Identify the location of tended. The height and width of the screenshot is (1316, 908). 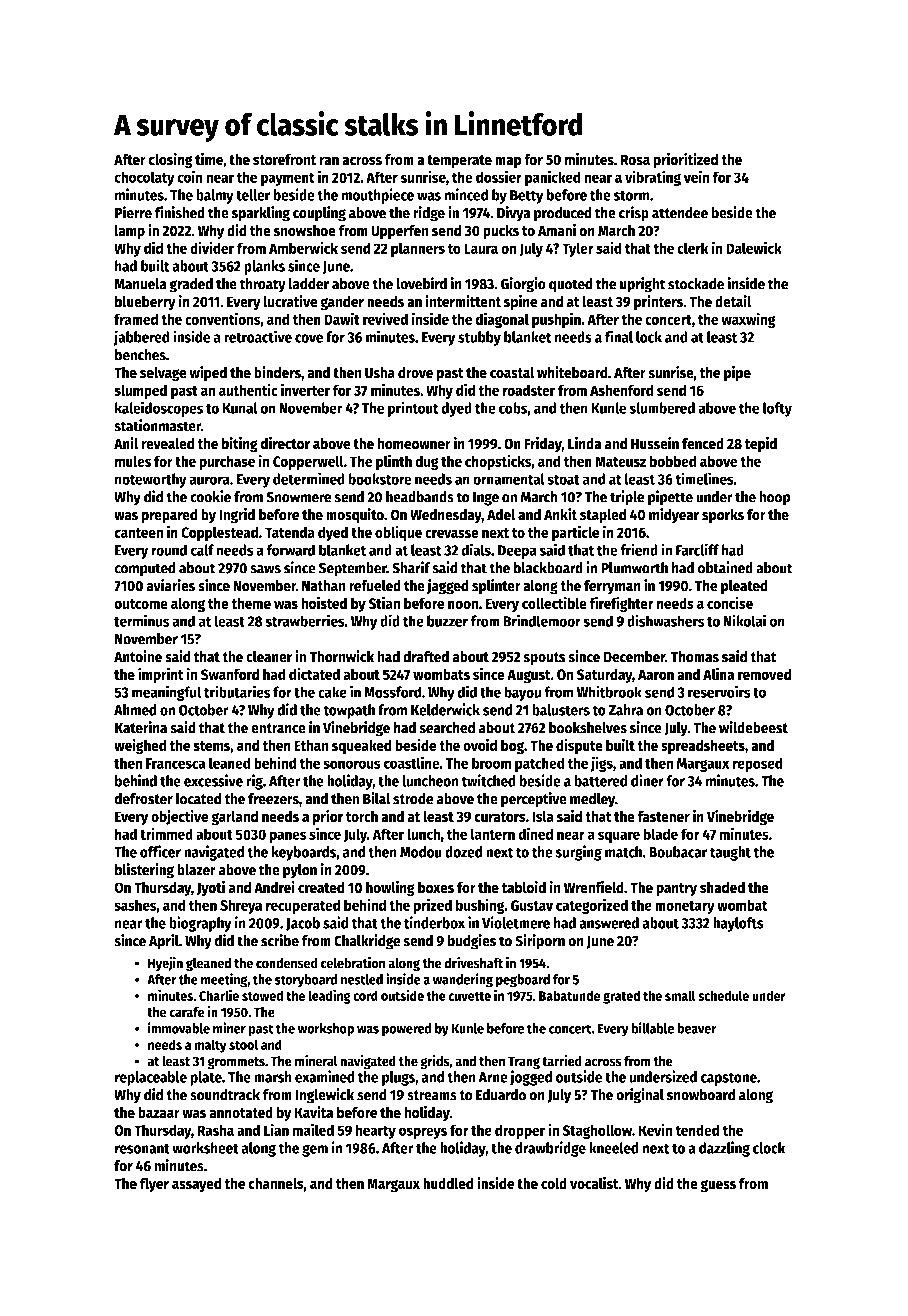
(697, 1130).
